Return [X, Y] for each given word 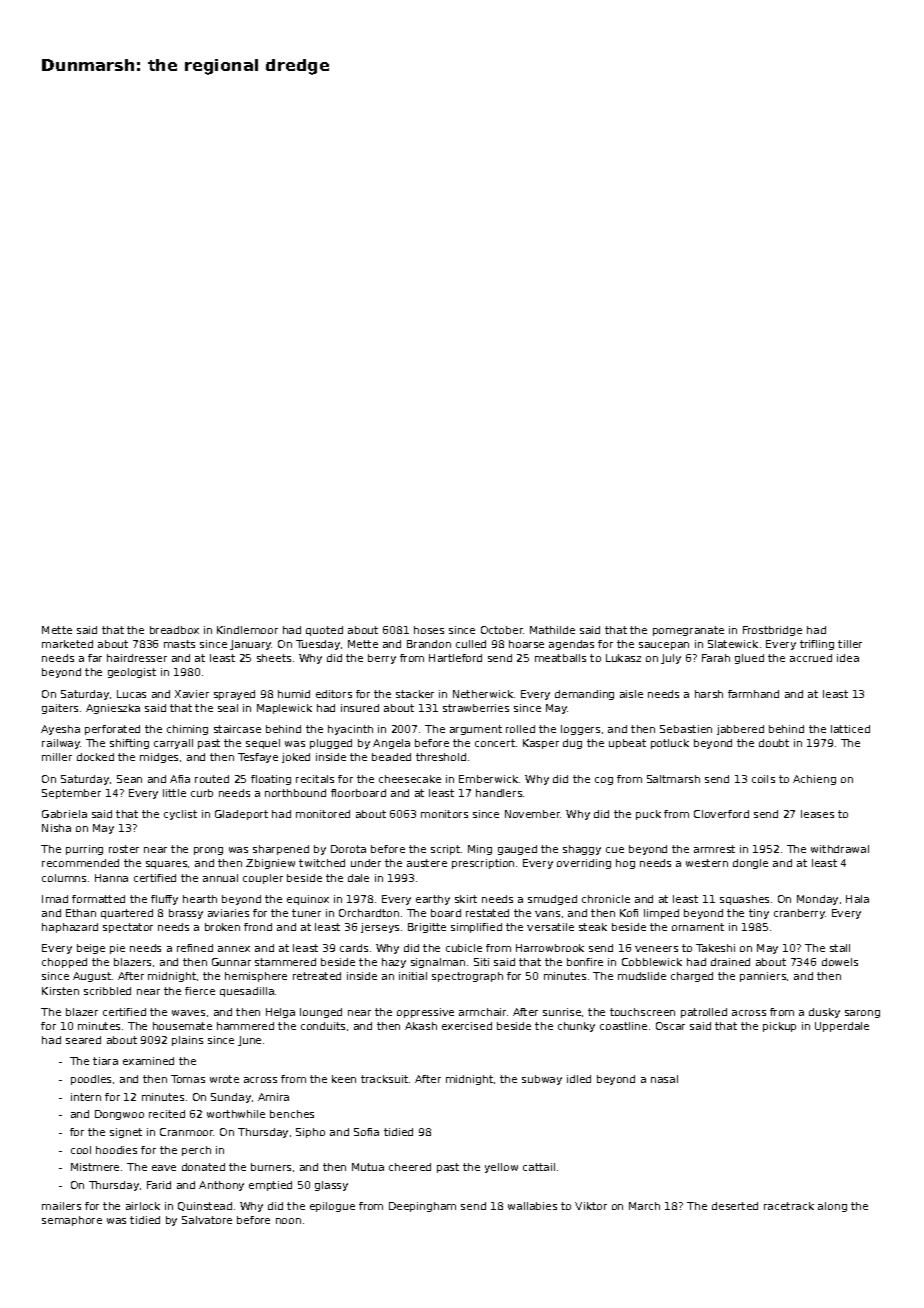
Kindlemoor [247, 630]
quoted [324, 631]
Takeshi [715, 948]
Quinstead [205, 1206]
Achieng [814, 780]
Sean [129, 779]
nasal [664, 1079]
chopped [64, 963]
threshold [441, 757]
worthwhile [236, 1114]
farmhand [753, 694]
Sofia [366, 1132]
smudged [552, 900]
